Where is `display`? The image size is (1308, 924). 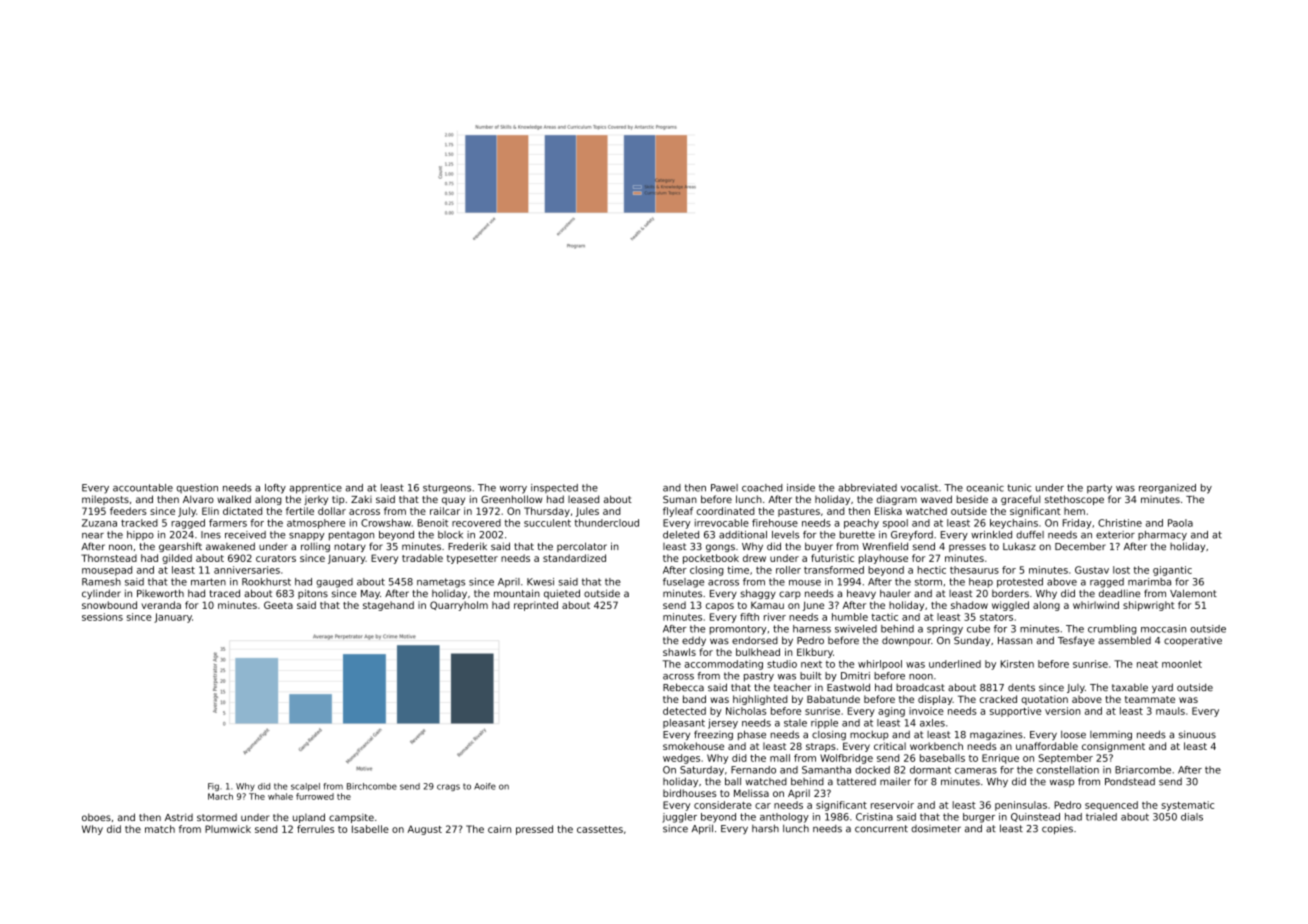
display is located at coordinates (935, 700).
